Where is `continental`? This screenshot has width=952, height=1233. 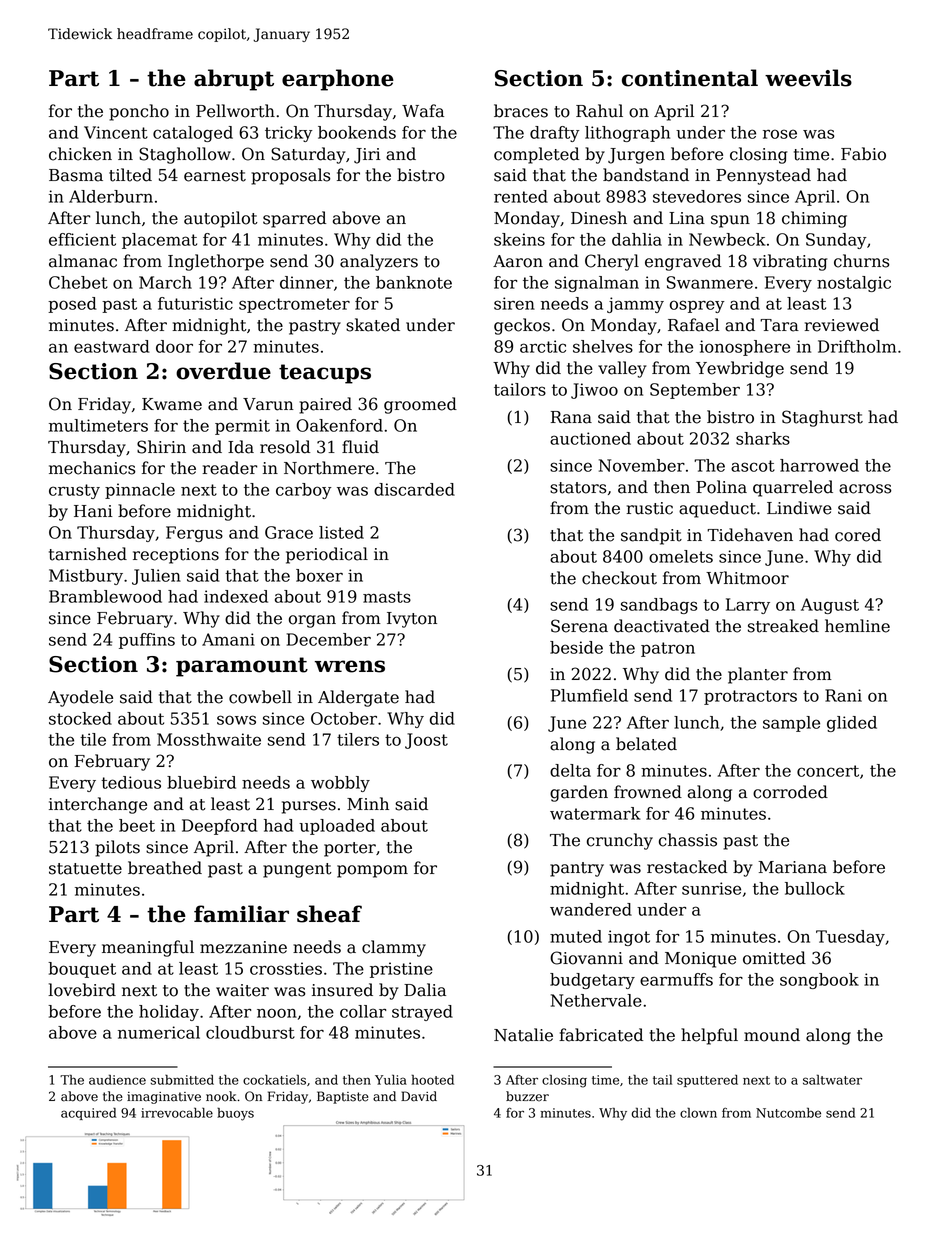 continental is located at coordinates (690, 78).
